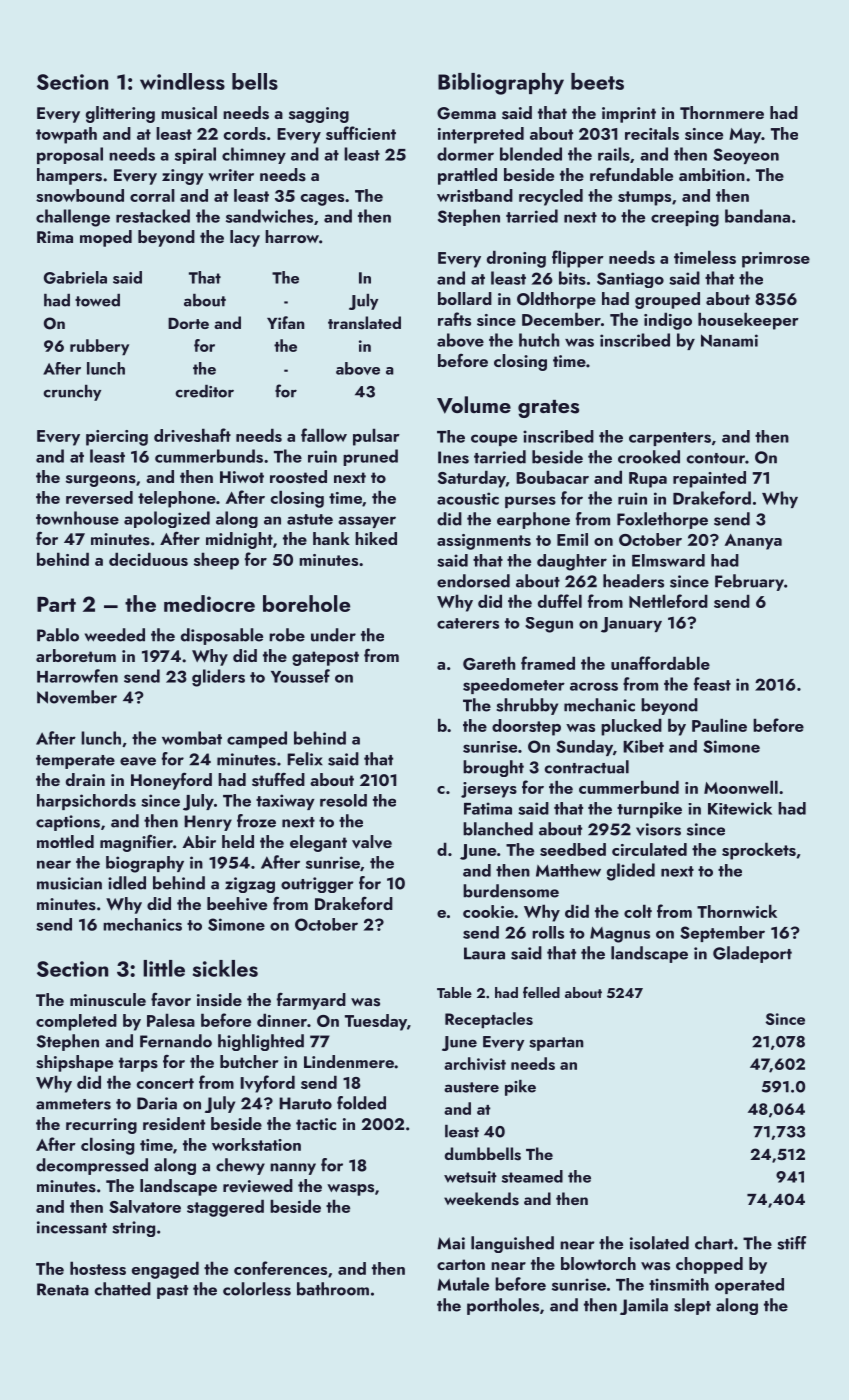 The height and width of the screenshot is (1400, 849). What do you see at coordinates (182, 81) in the screenshot?
I see `windless` at bounding box center [182, 81].
